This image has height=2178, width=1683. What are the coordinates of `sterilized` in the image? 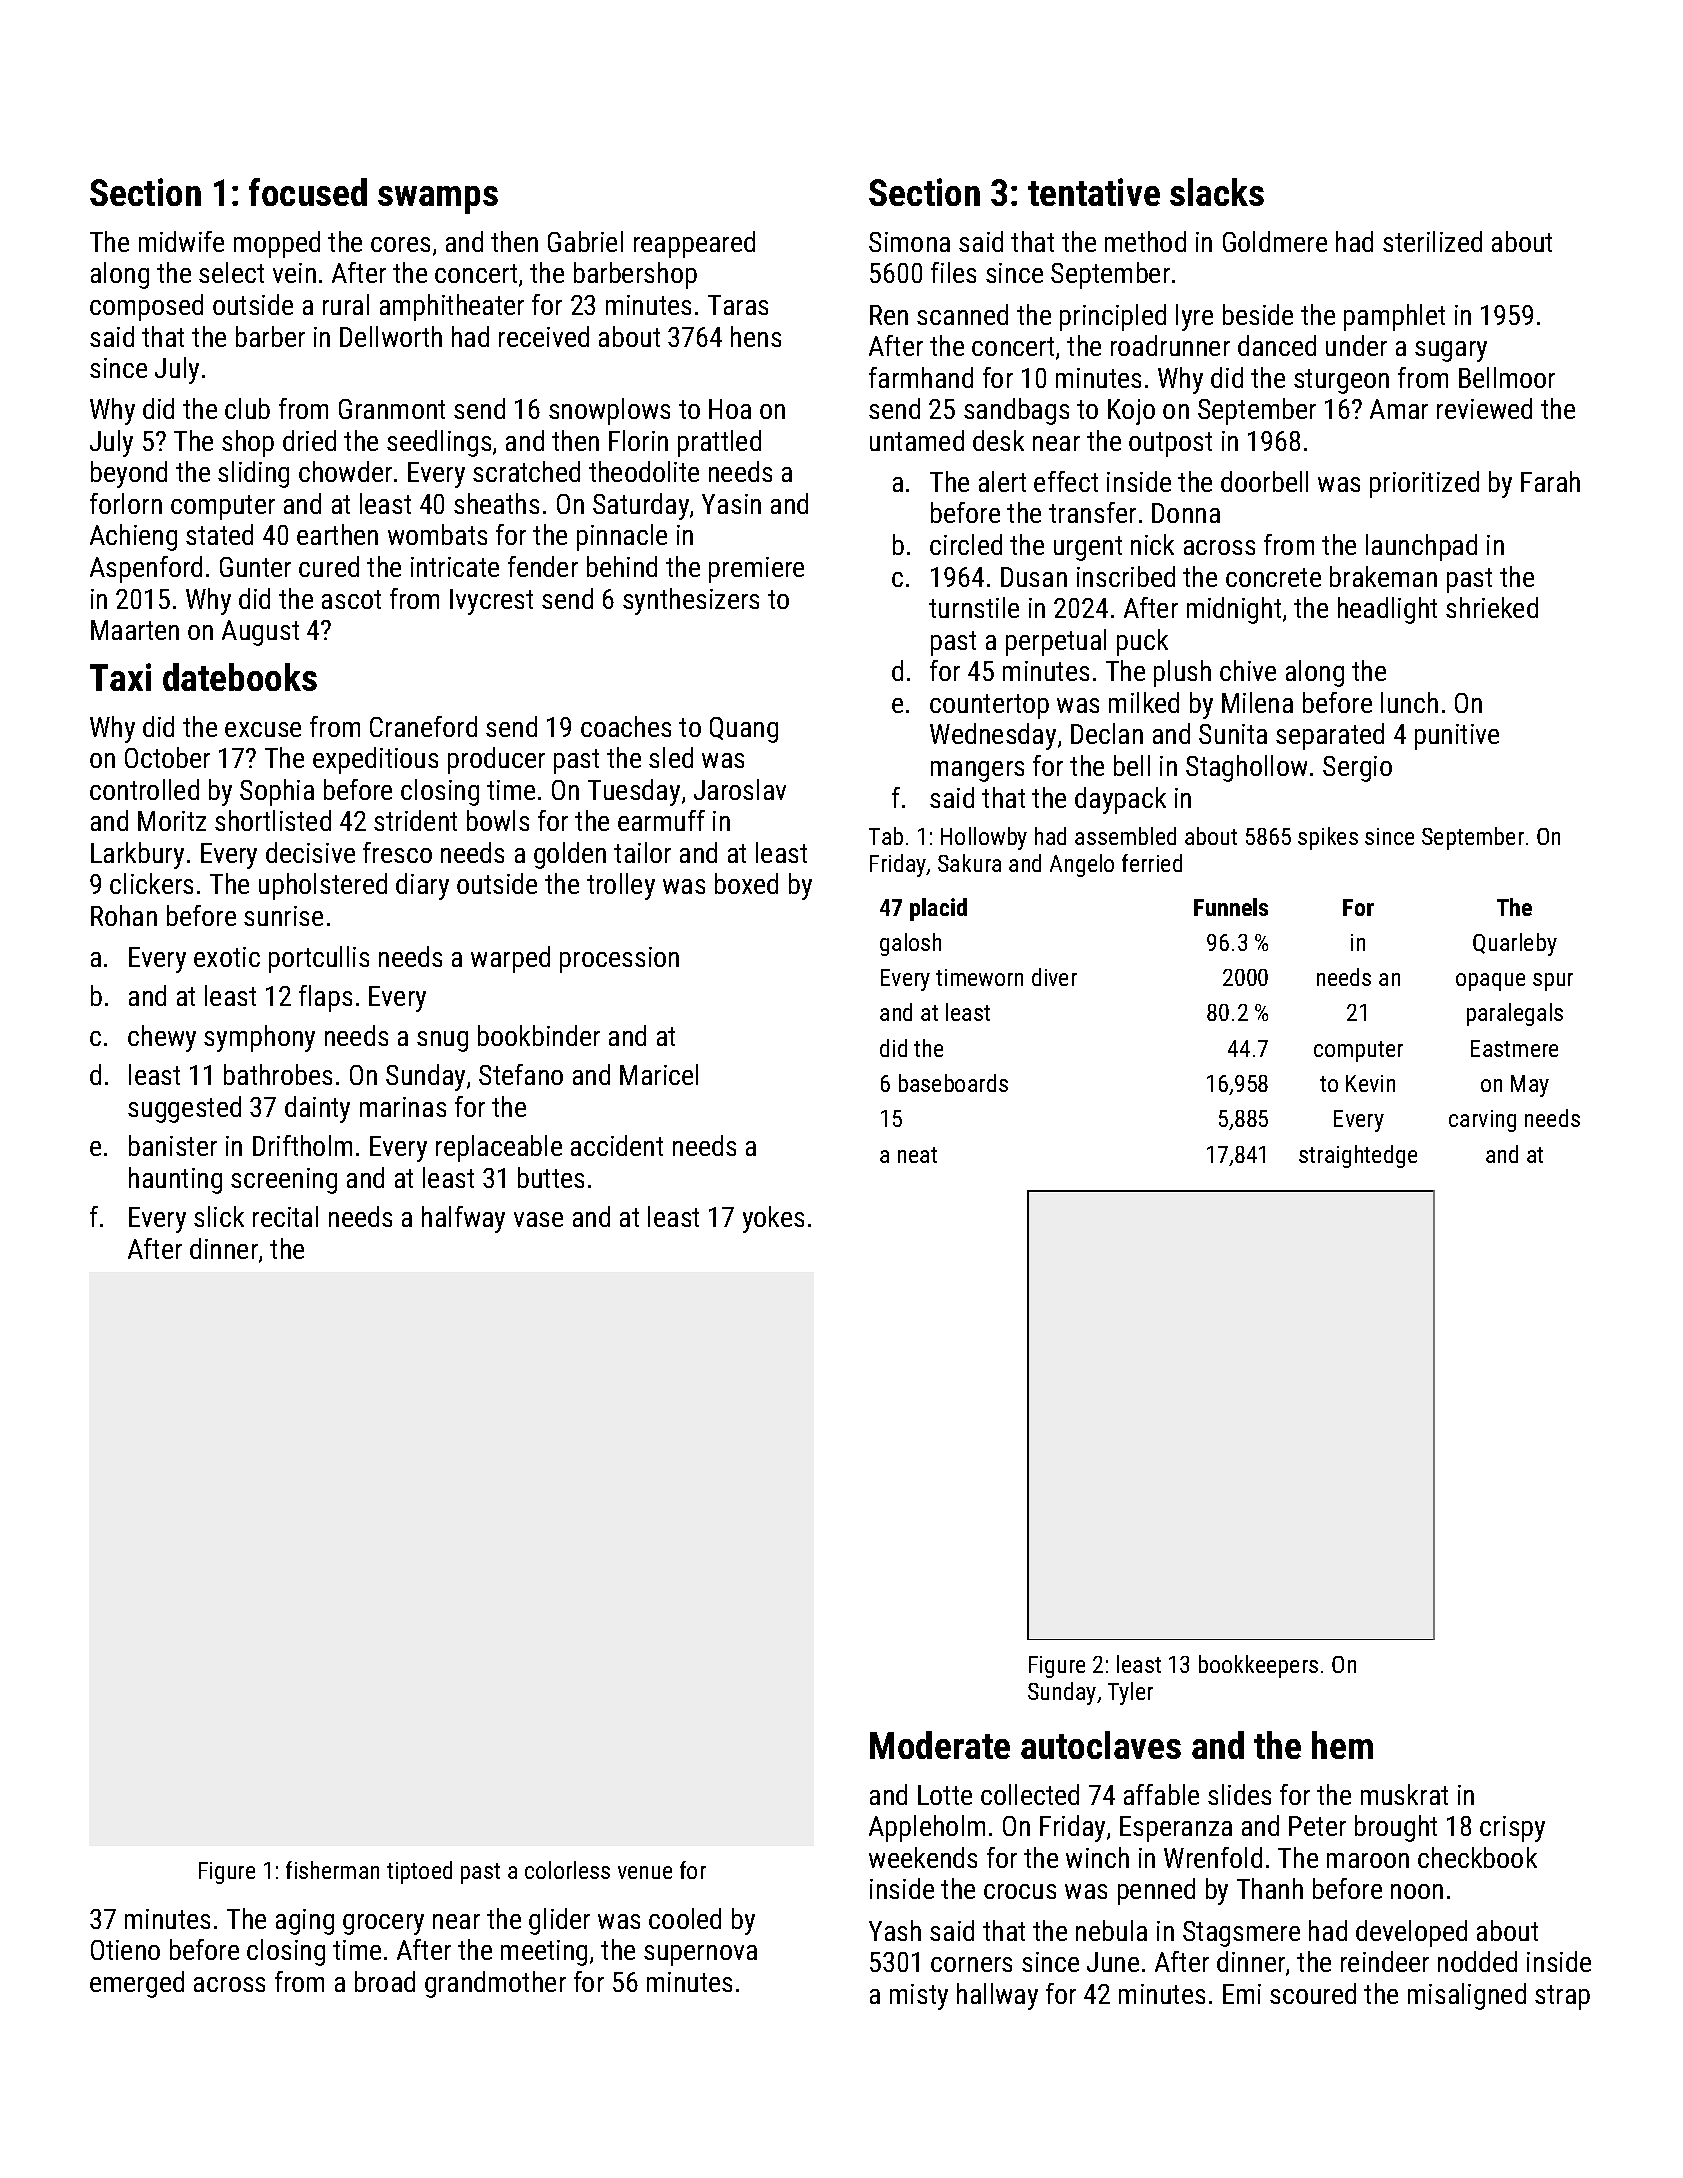 It's located at (1432, 241).
